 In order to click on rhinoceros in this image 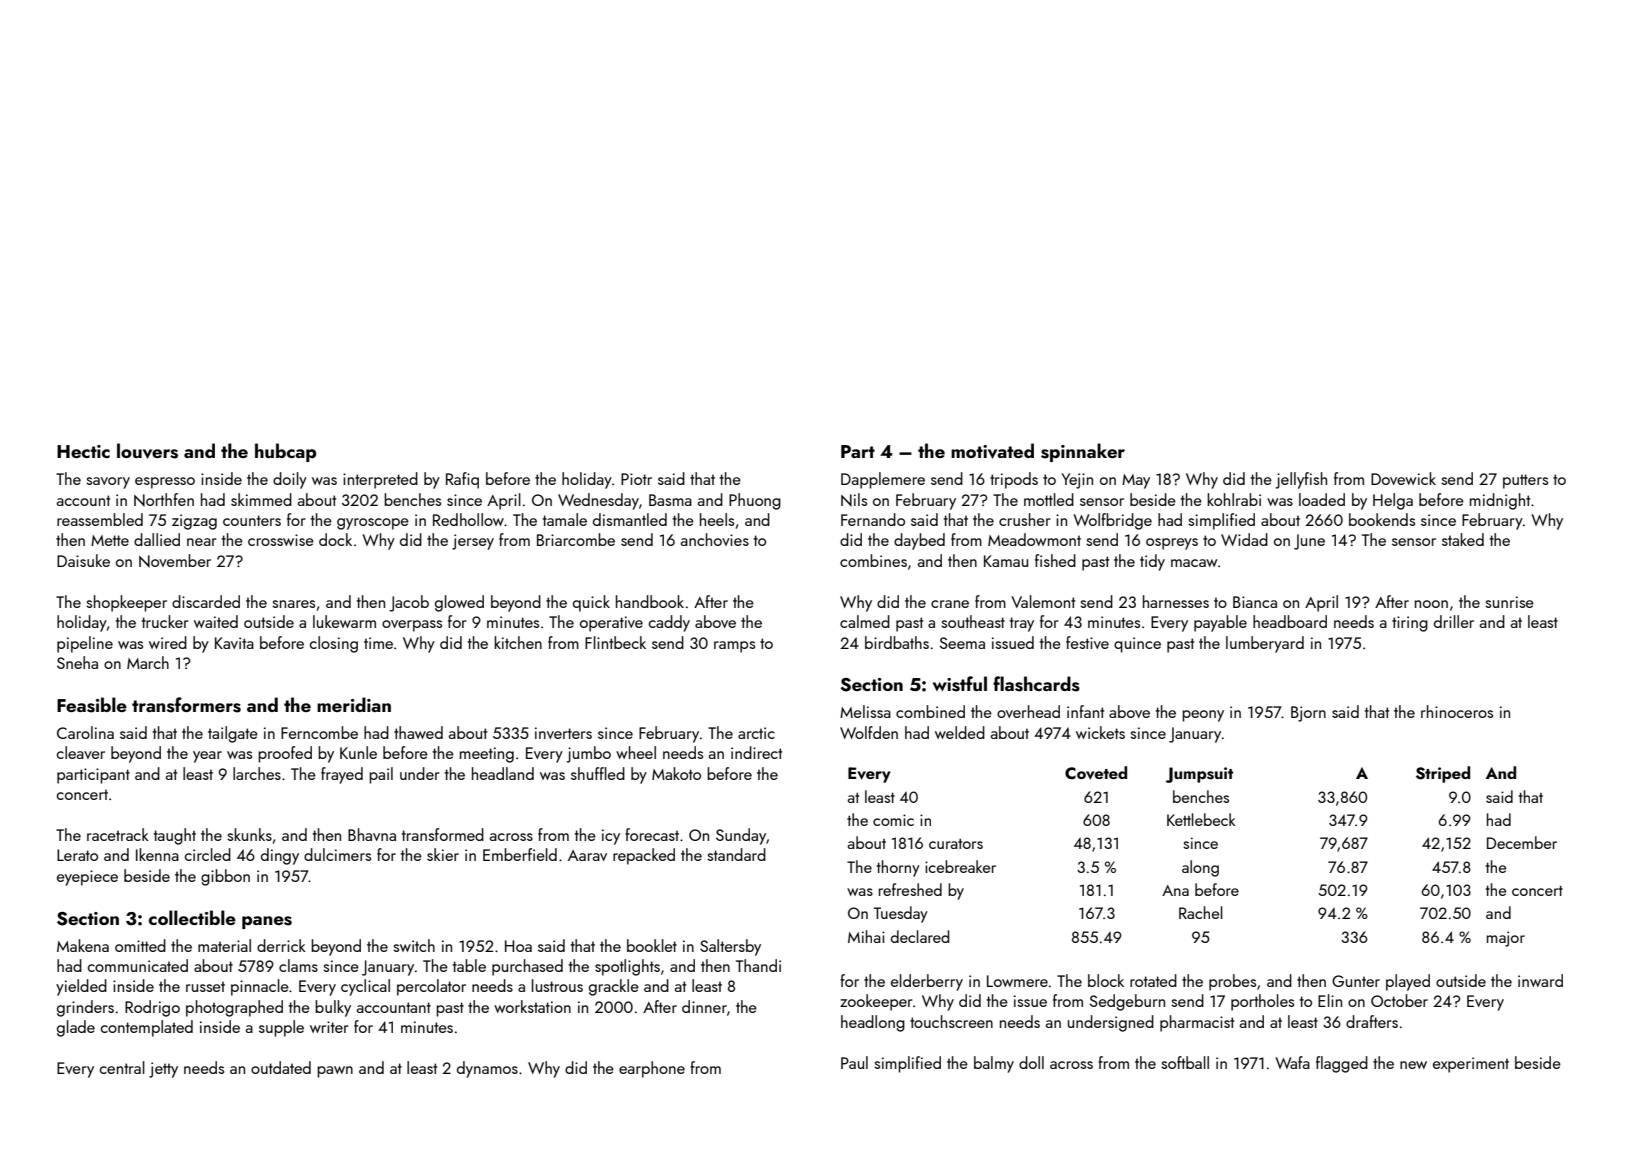, I will do `click(1457, 711)`.
